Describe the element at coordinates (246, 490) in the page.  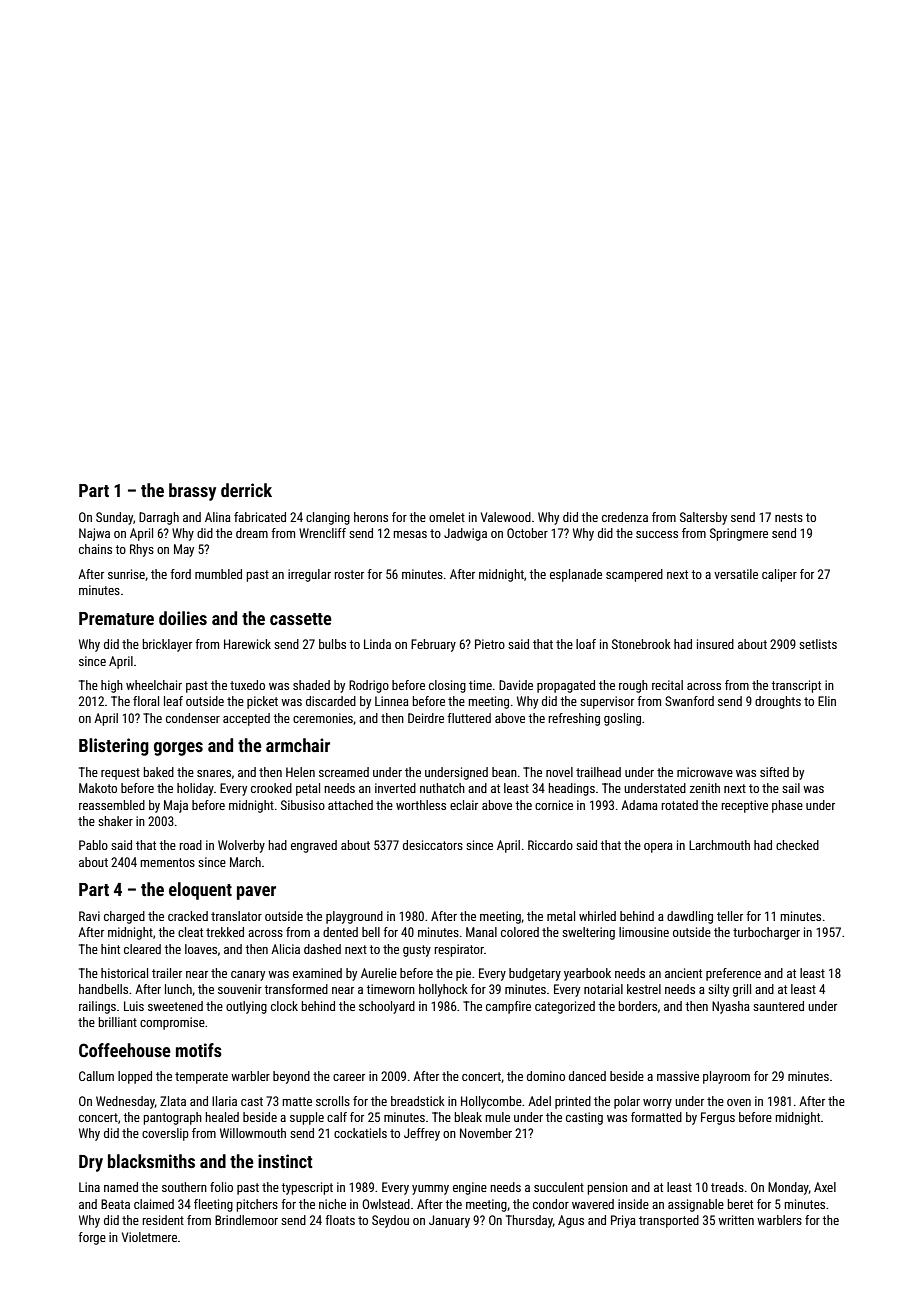
I see `derrick` at that location.
